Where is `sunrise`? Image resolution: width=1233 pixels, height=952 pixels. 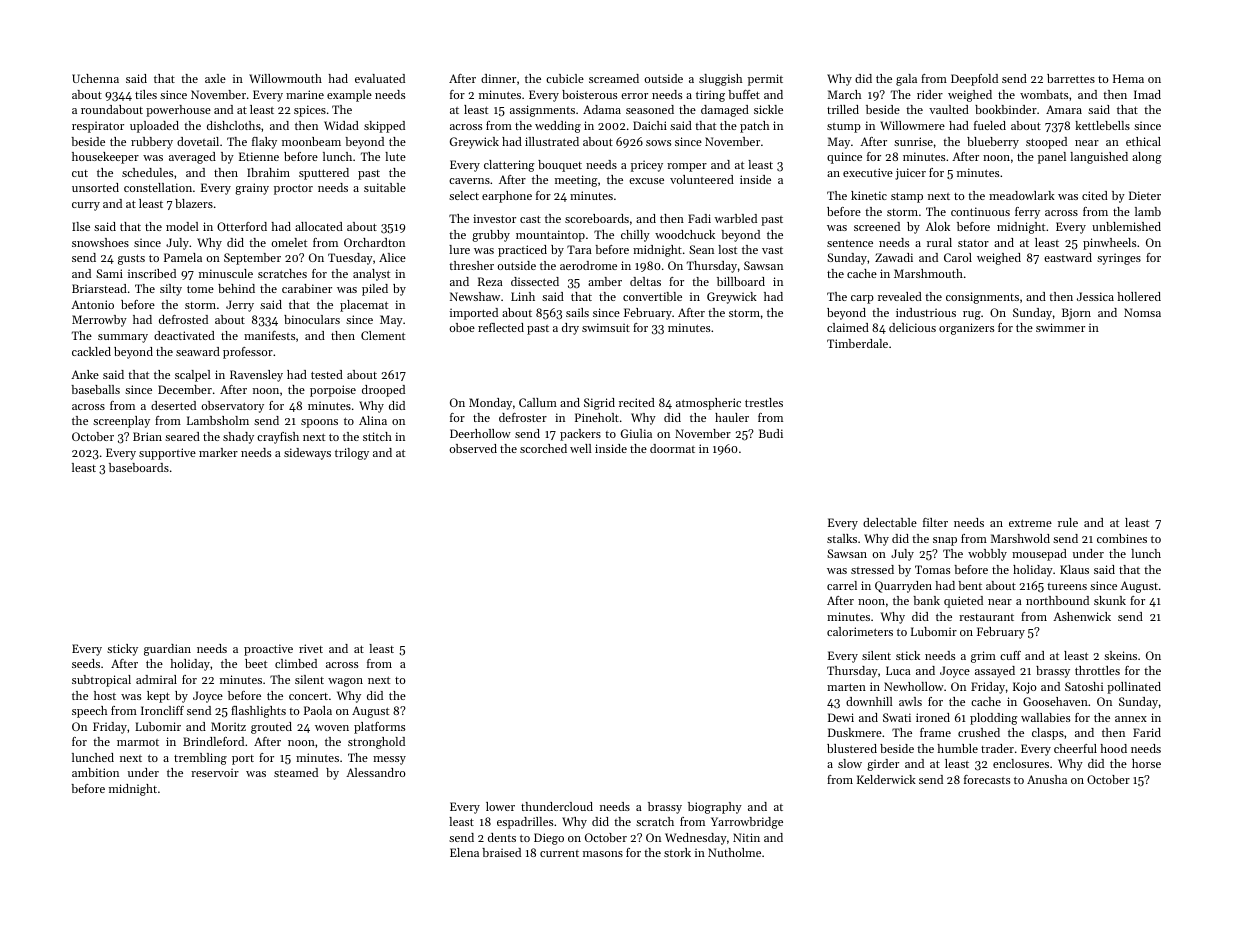 sunrise is located at coordinates (913, 141).
